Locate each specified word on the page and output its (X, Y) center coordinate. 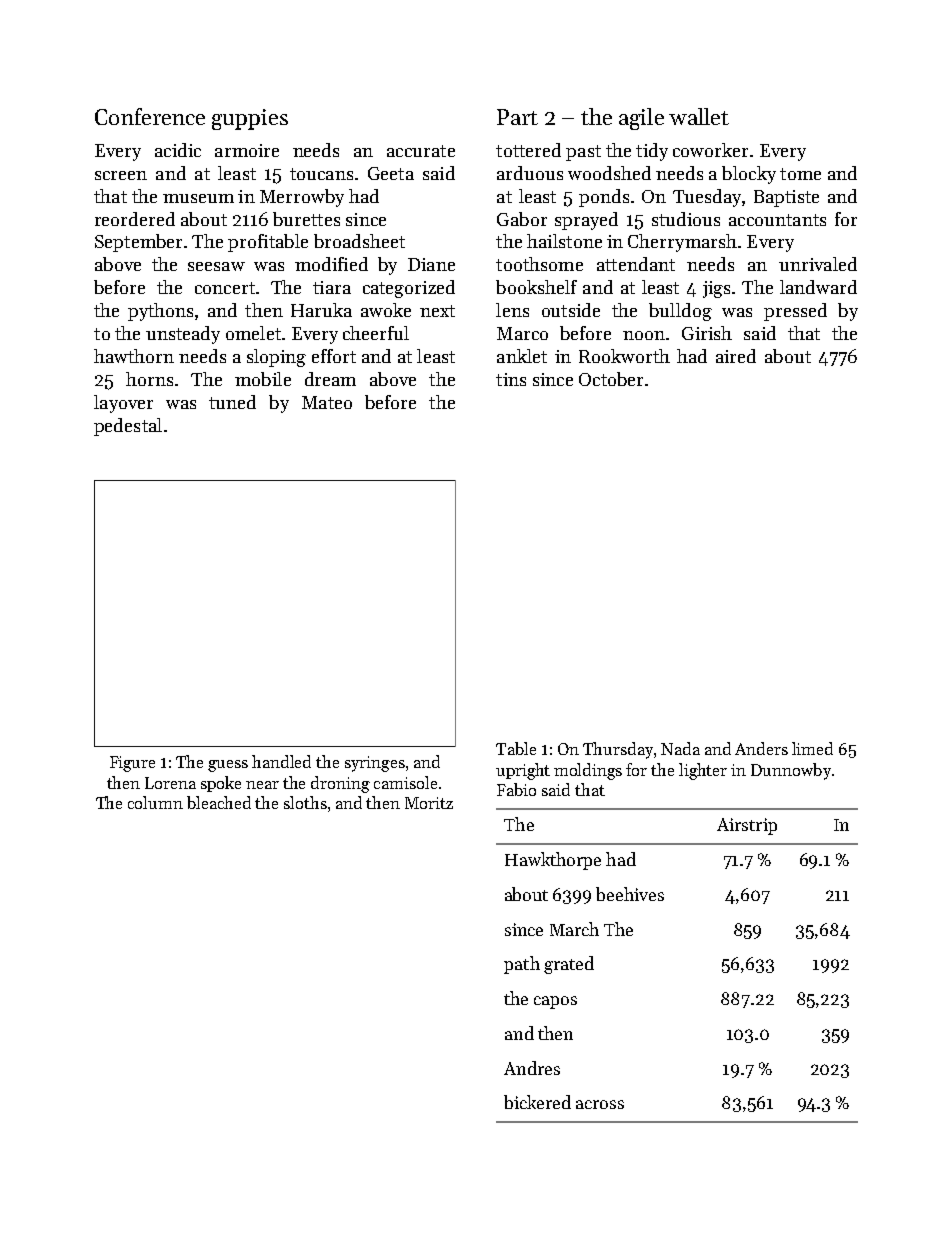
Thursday (618, 750)
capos (555, 1002)
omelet (253, 333)
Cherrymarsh (682, 243)
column (155, 802)
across (600, 1104)
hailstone (564, 241)
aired (736, 356)
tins (511, 379)
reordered (135, 219)
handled (281, 761)
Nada (680, 748)
